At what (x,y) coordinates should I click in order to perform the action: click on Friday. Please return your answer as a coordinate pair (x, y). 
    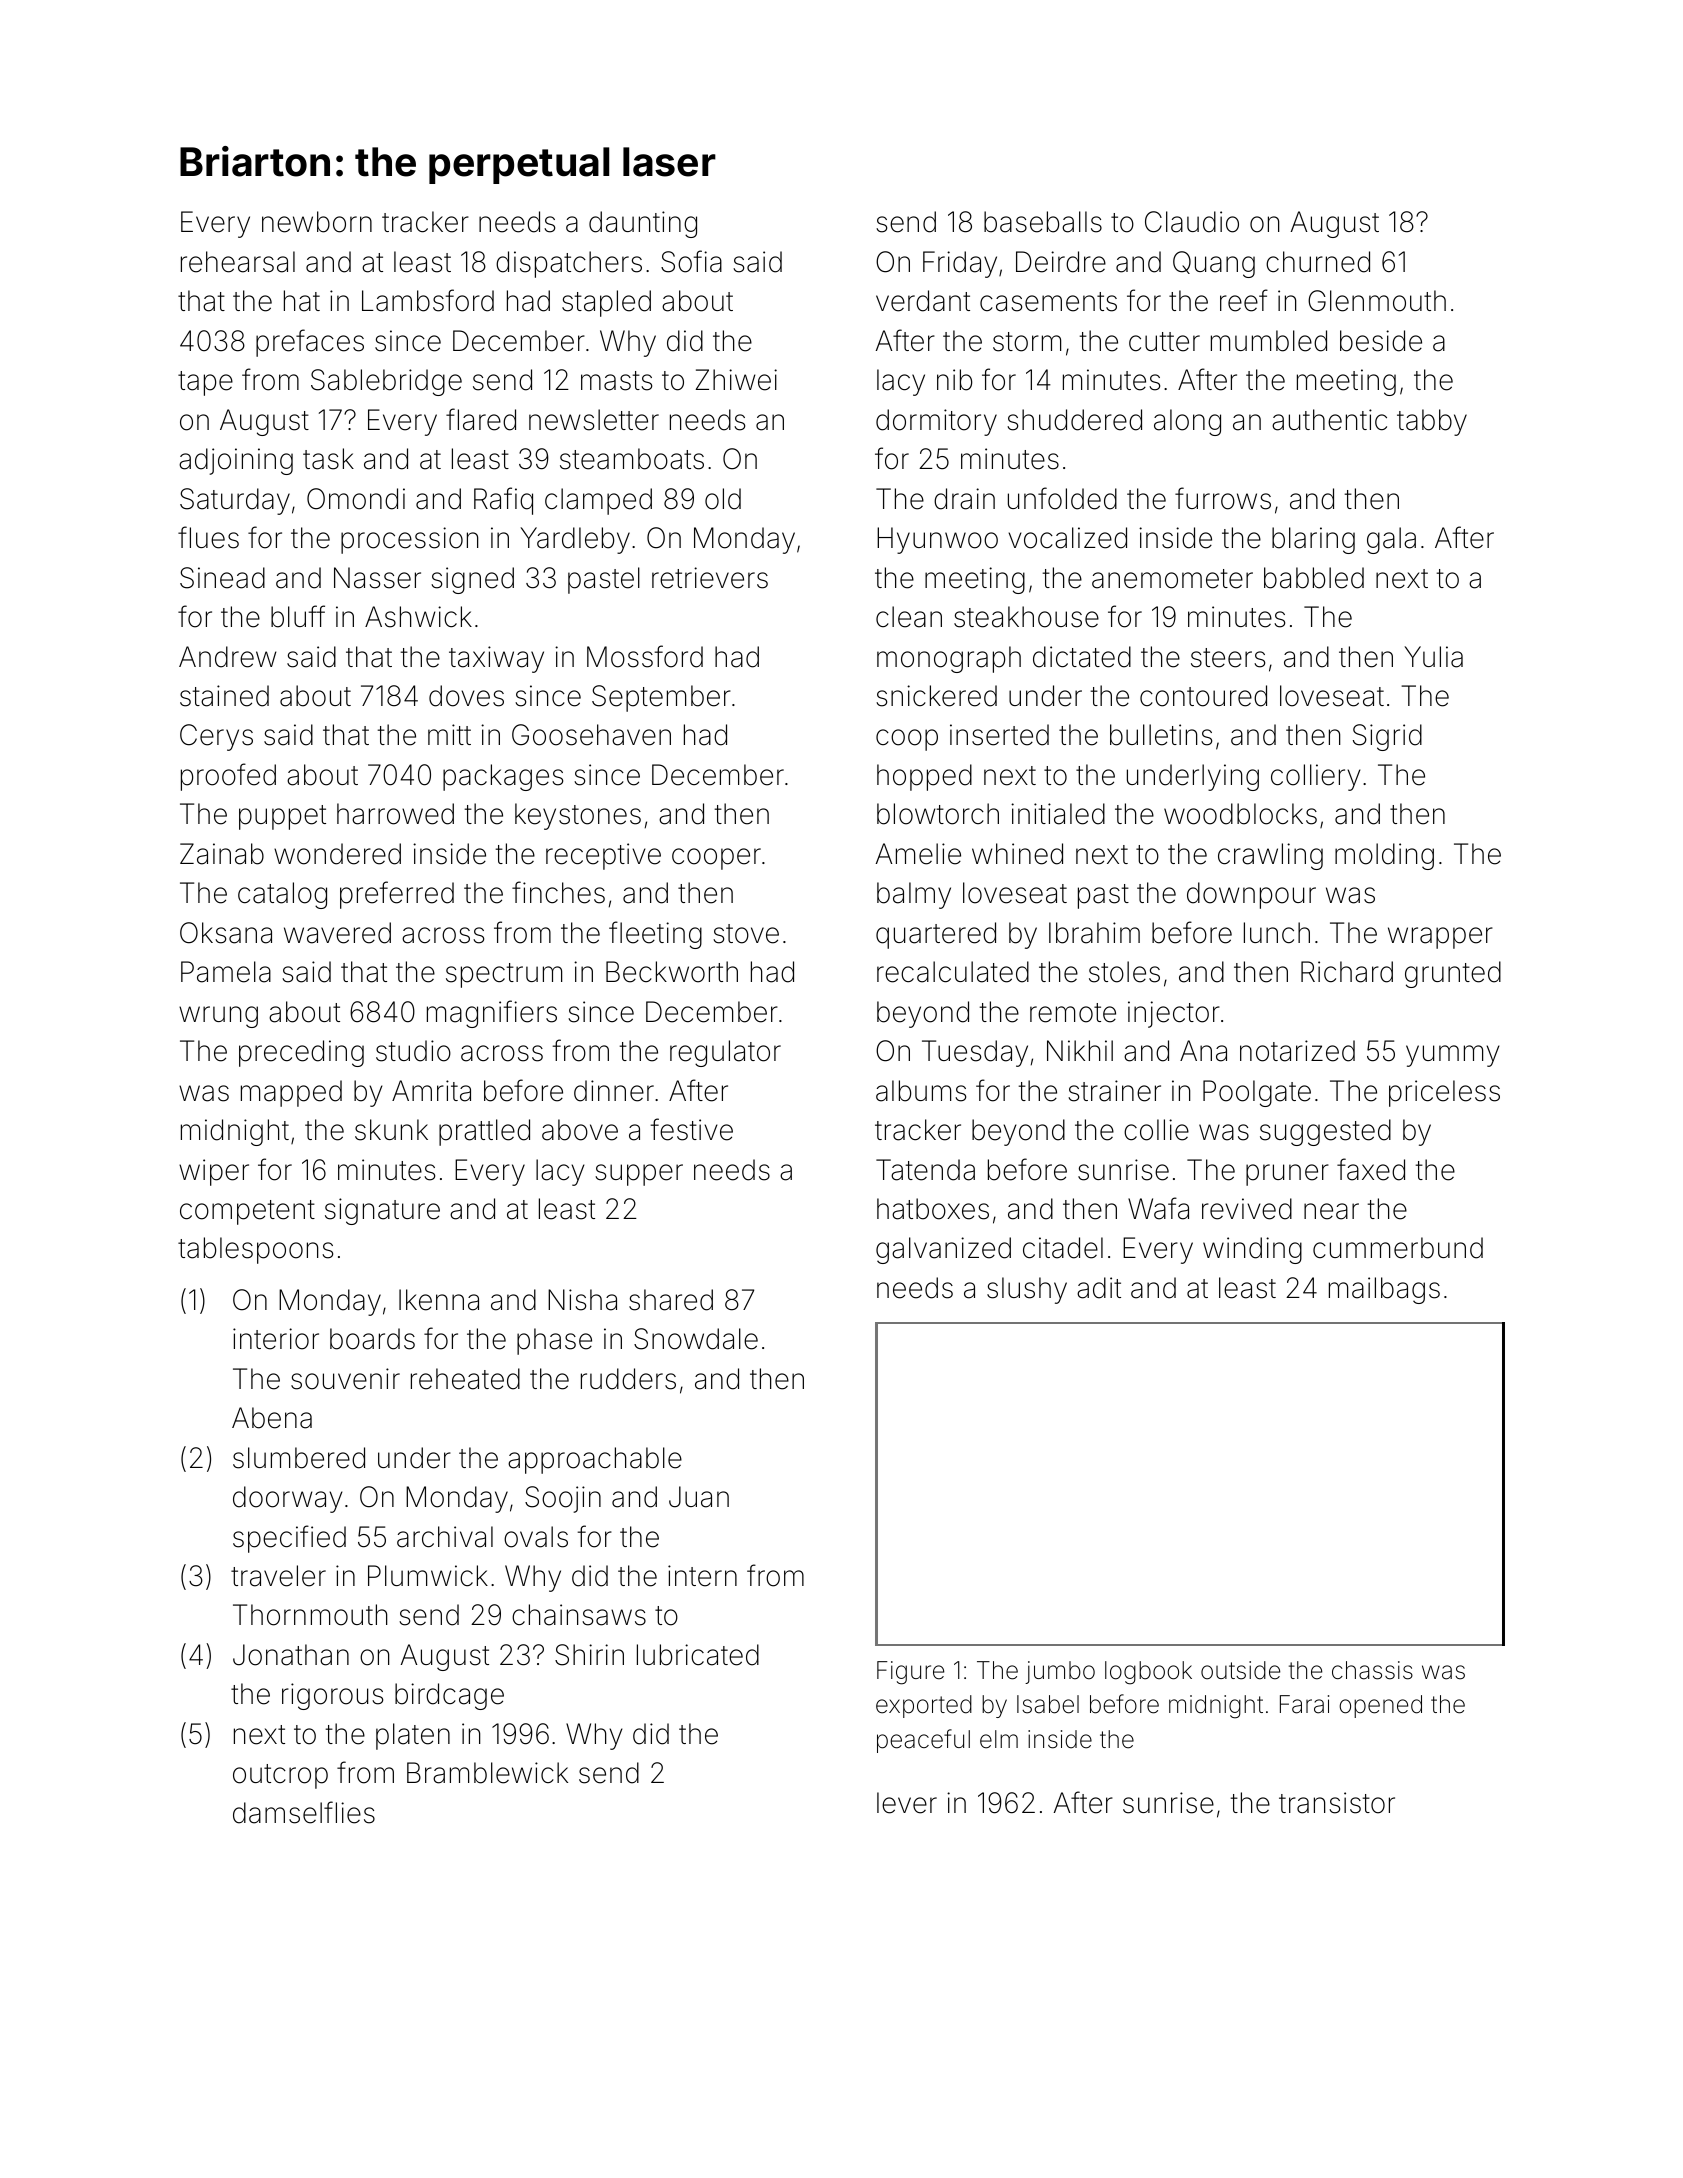
    Looking at the image, I should click on (960, 264).
